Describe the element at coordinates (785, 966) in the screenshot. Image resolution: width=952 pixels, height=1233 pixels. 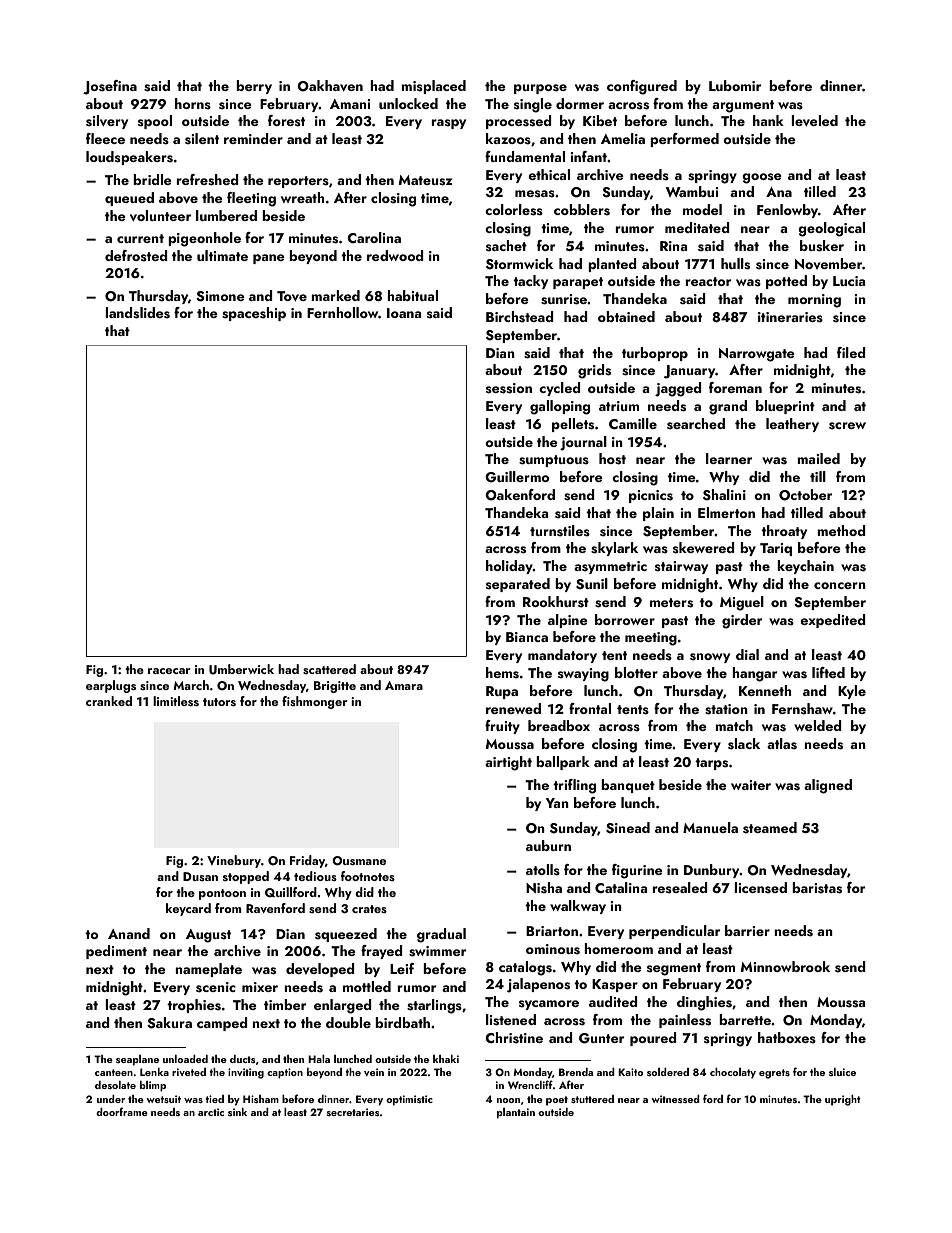
I see `Minnowbrook` at that location.
